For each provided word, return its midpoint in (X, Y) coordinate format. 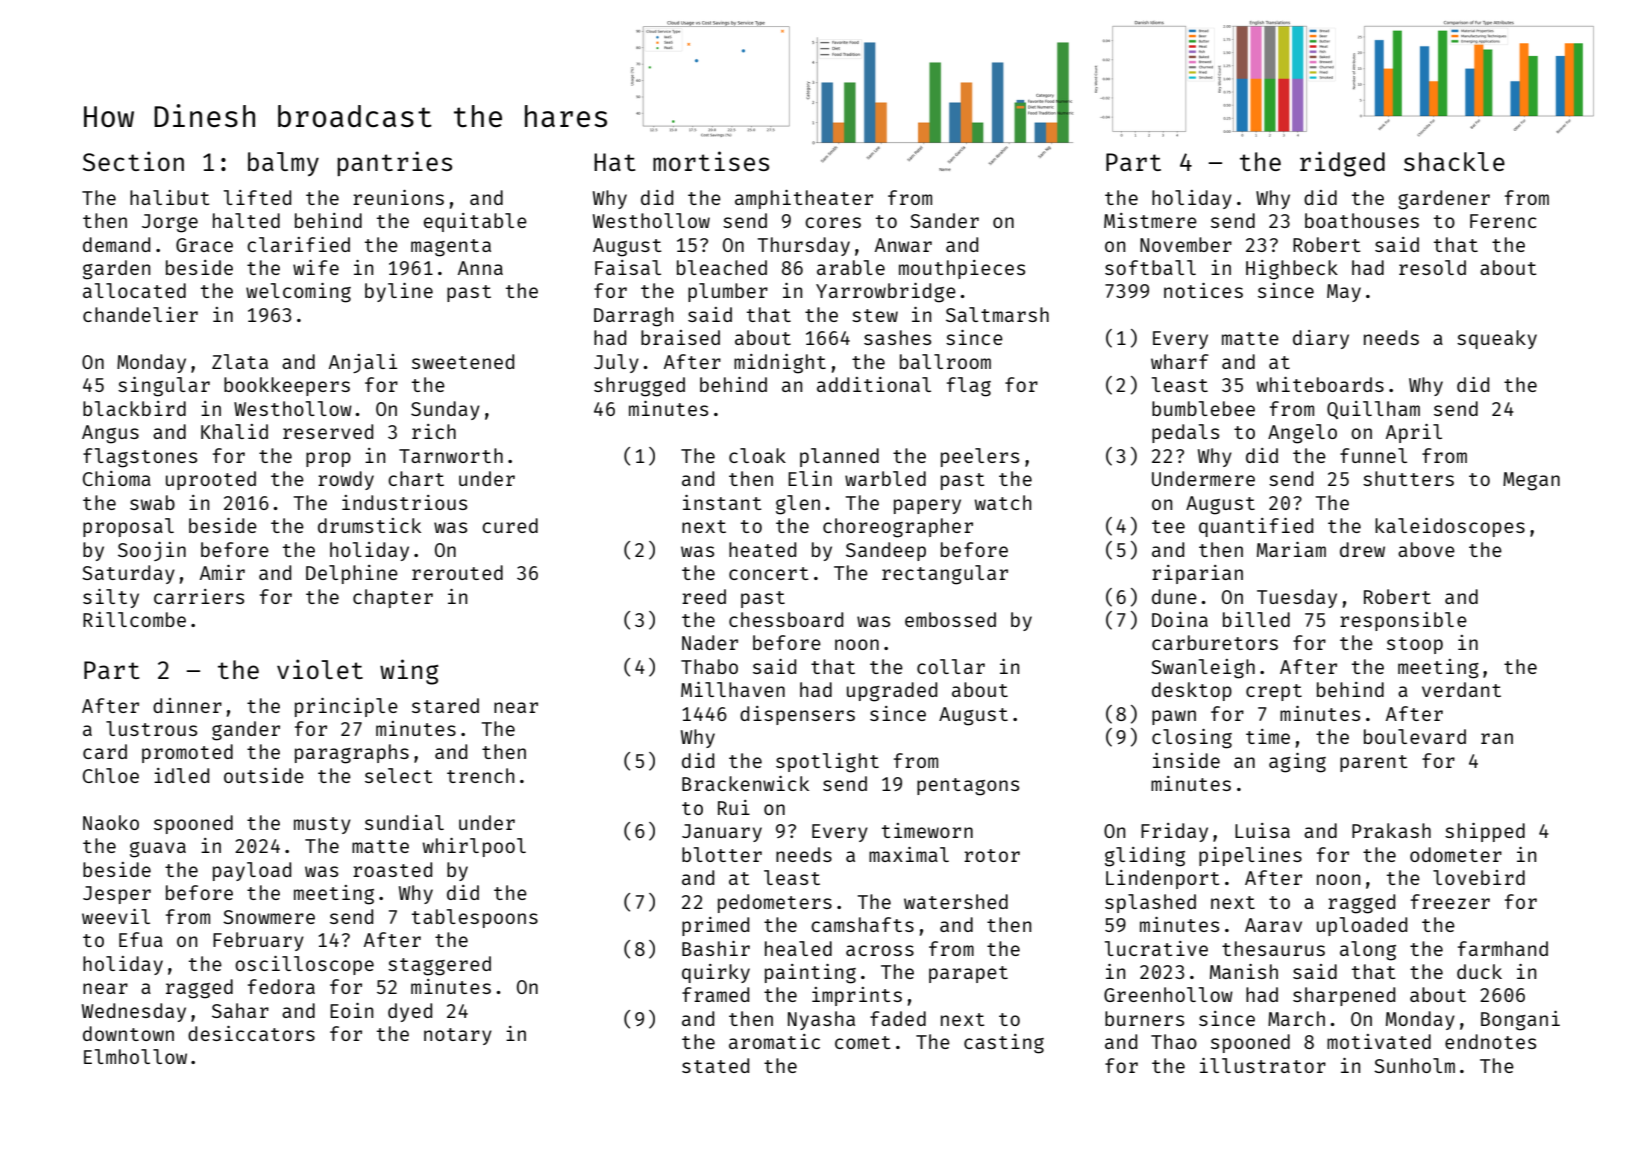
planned (839, 457)
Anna (480, 268)
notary (458, 1036)
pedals (1185, 433)
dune (1174, 596)
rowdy (346, 480)
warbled (885, 478)
